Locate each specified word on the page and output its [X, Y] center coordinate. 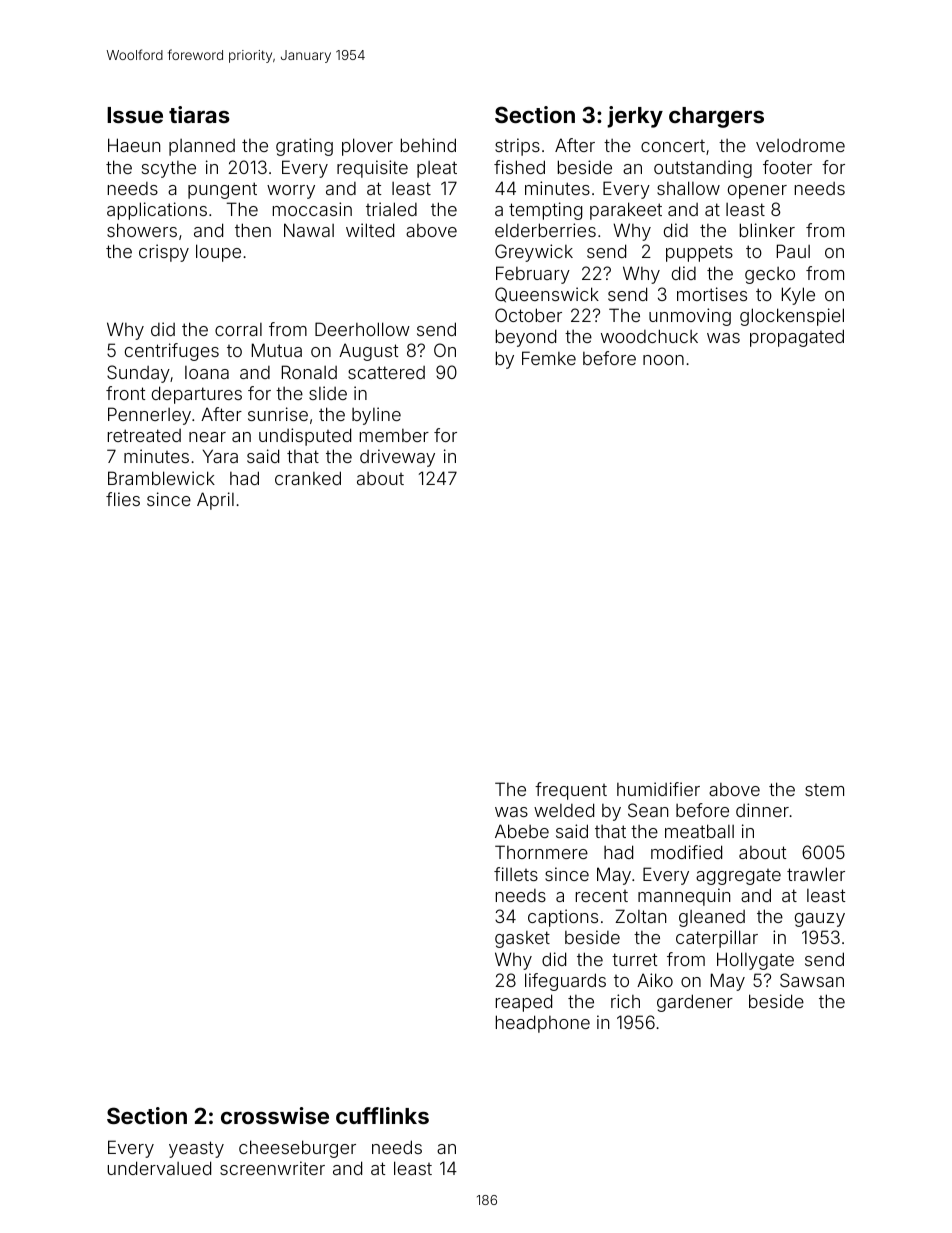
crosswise [275, 1115]
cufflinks [382, 1115]
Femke [549, 358]
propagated [797, 338]
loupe [218, 253]
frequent [571, 791]
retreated [144, 435]
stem [824, 790]
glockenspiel [792, 317]
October [528, 315]
